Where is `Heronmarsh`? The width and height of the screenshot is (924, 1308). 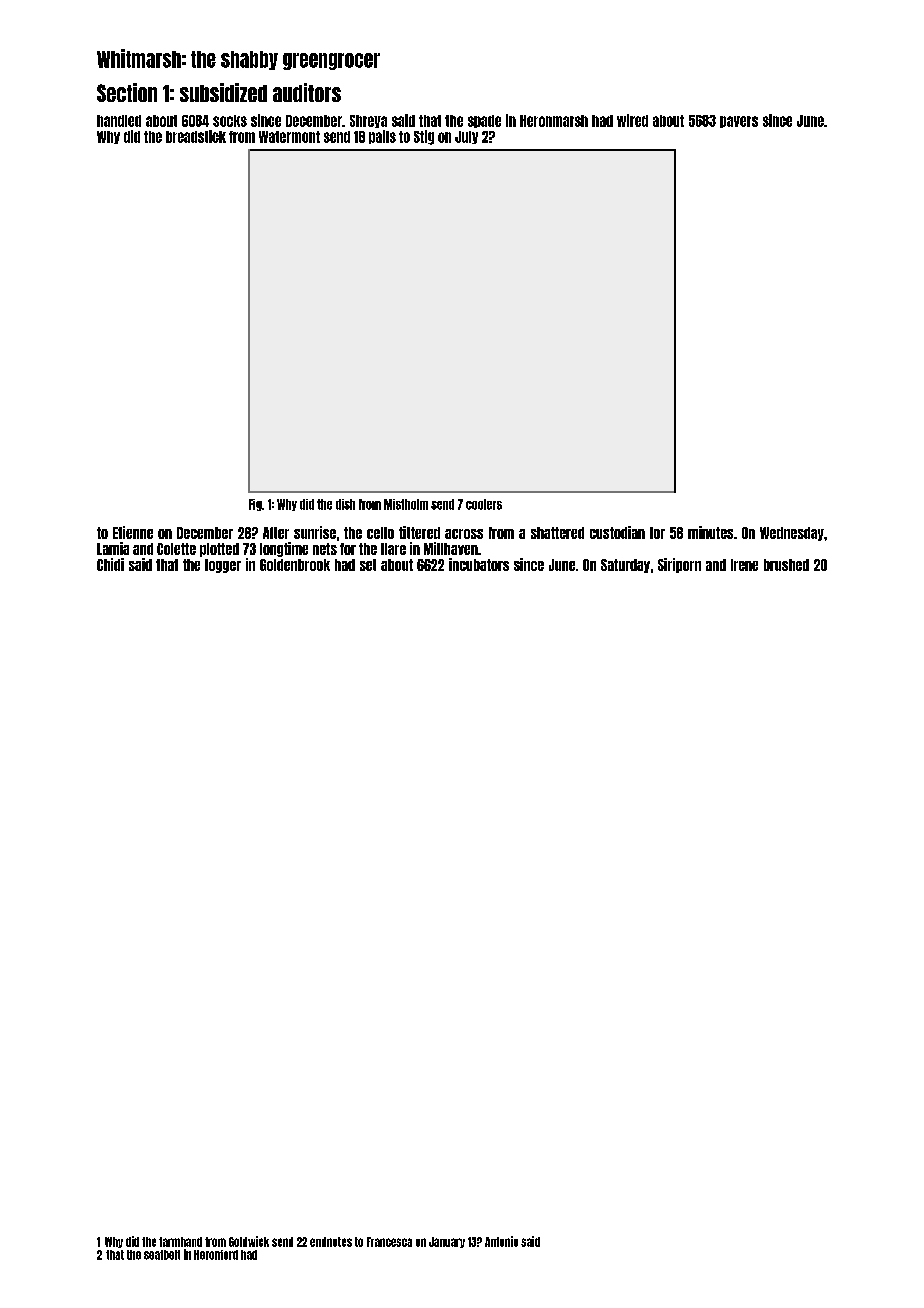 Heronmarsh is located at coordinates (554, 121).
